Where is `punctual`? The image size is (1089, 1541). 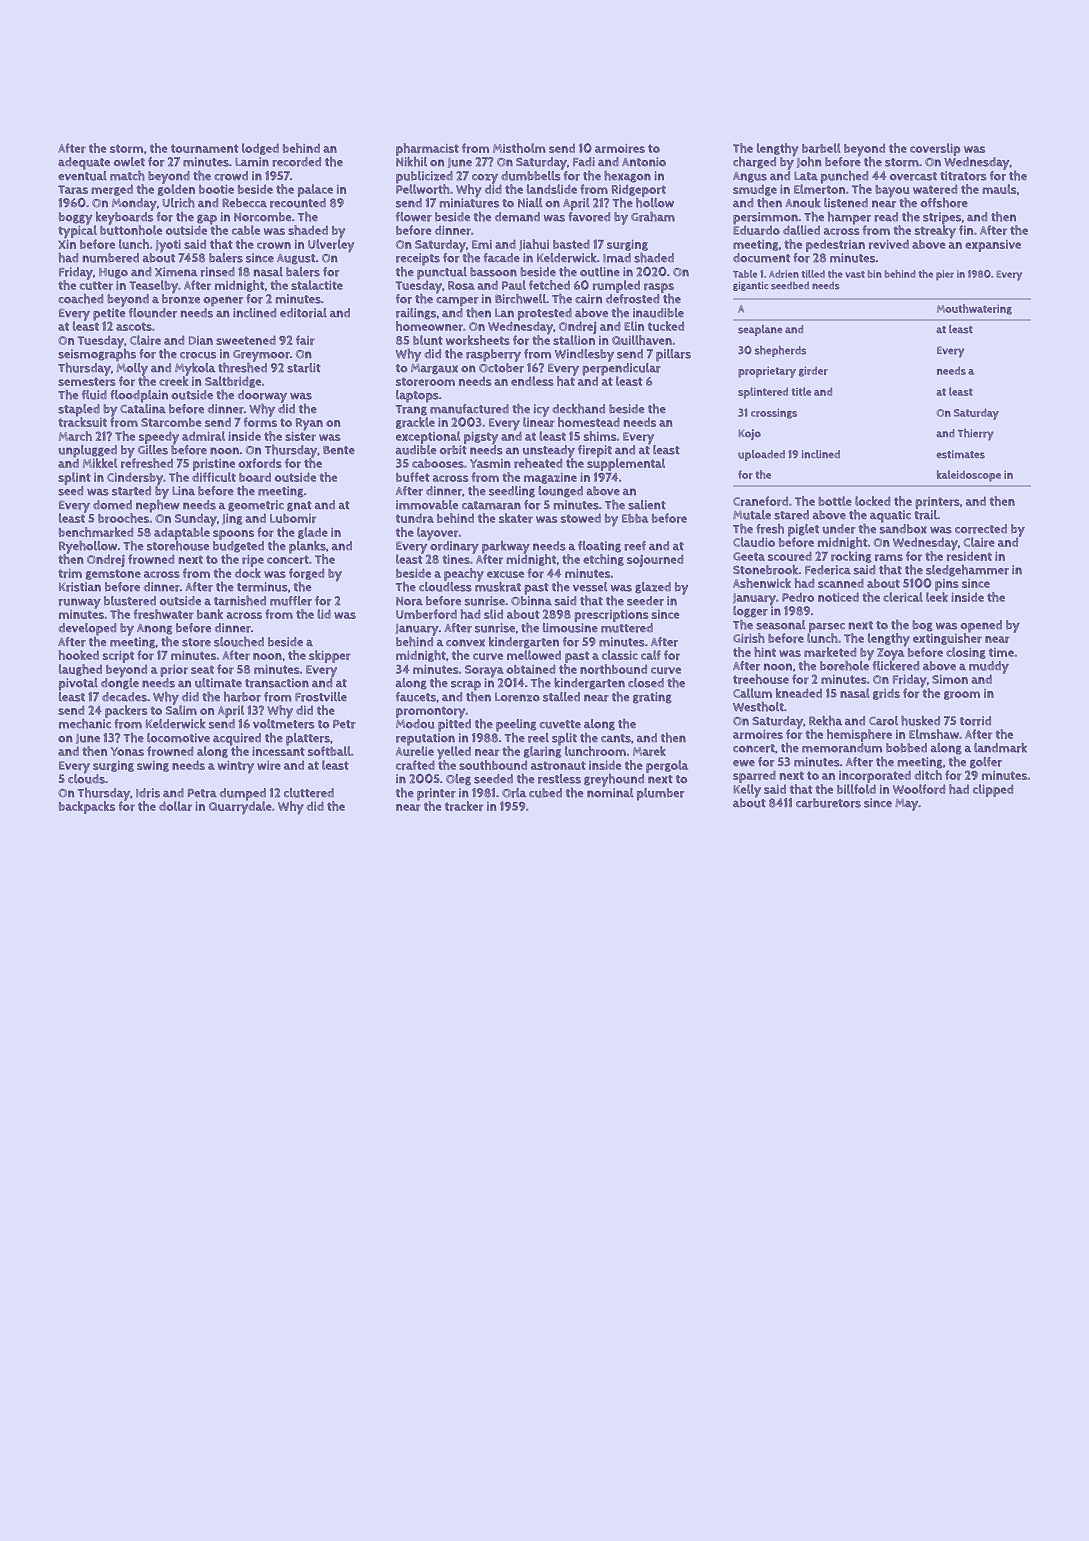 punctual is located at coordinates (442, 273).
